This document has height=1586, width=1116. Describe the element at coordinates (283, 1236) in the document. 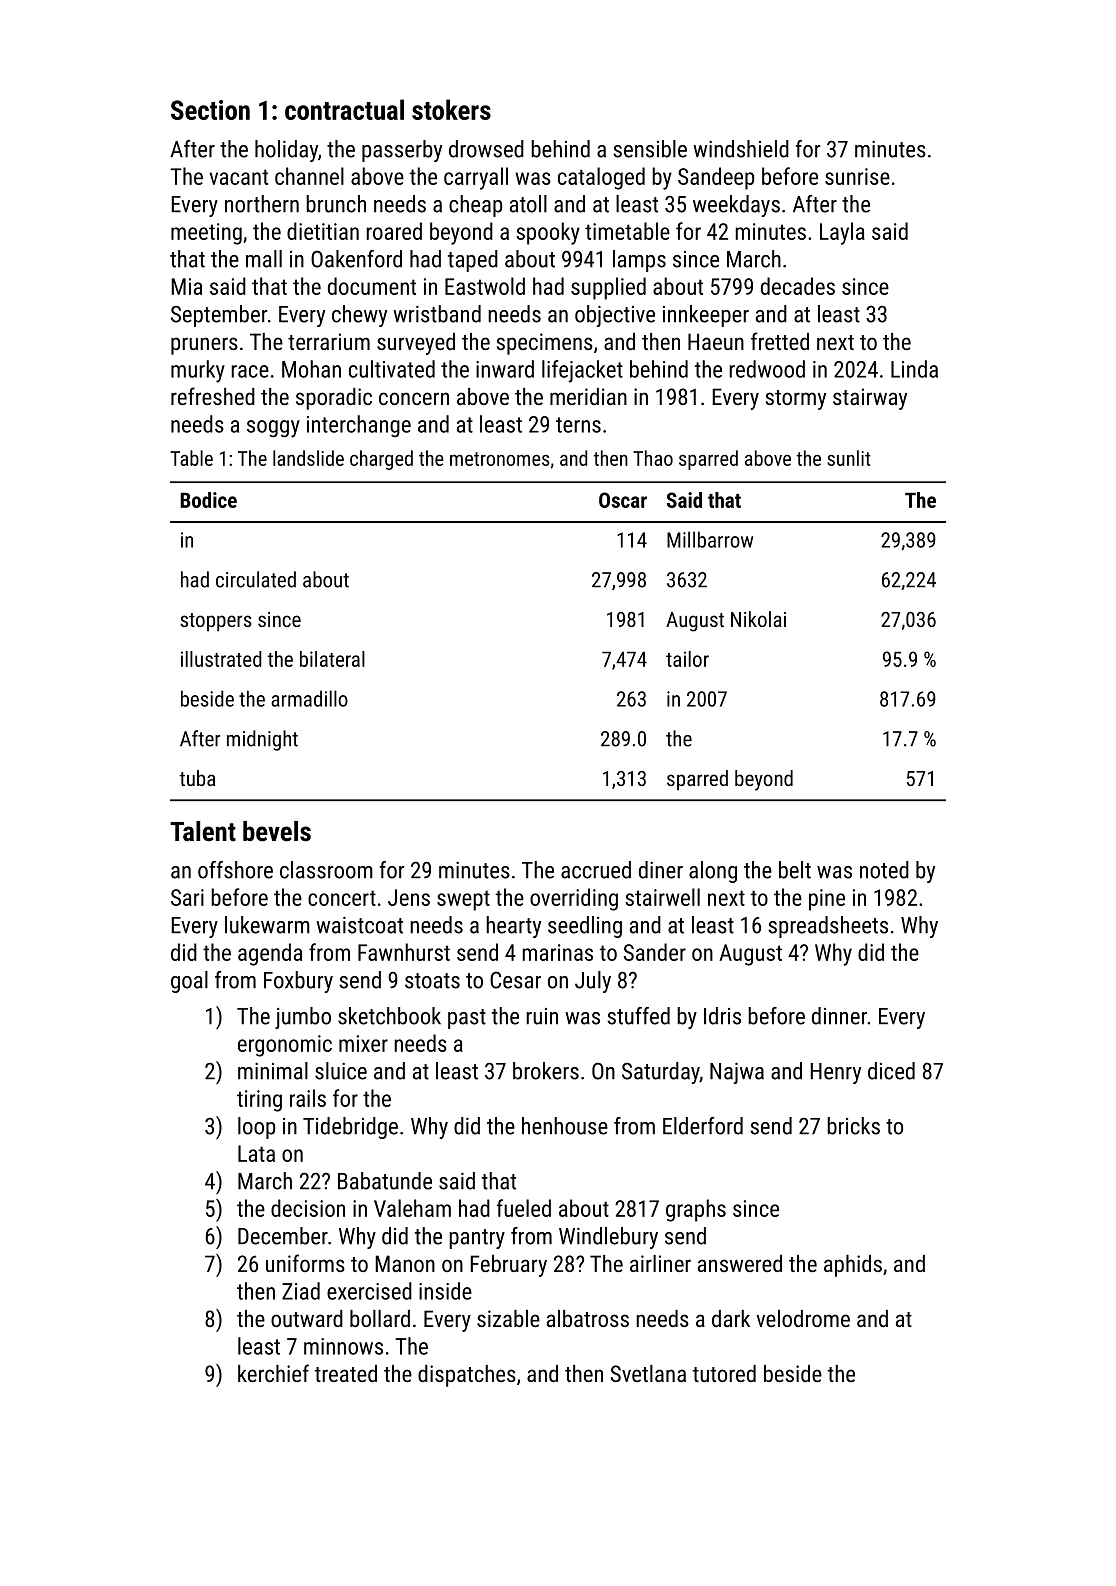

I see `December` at that location.
